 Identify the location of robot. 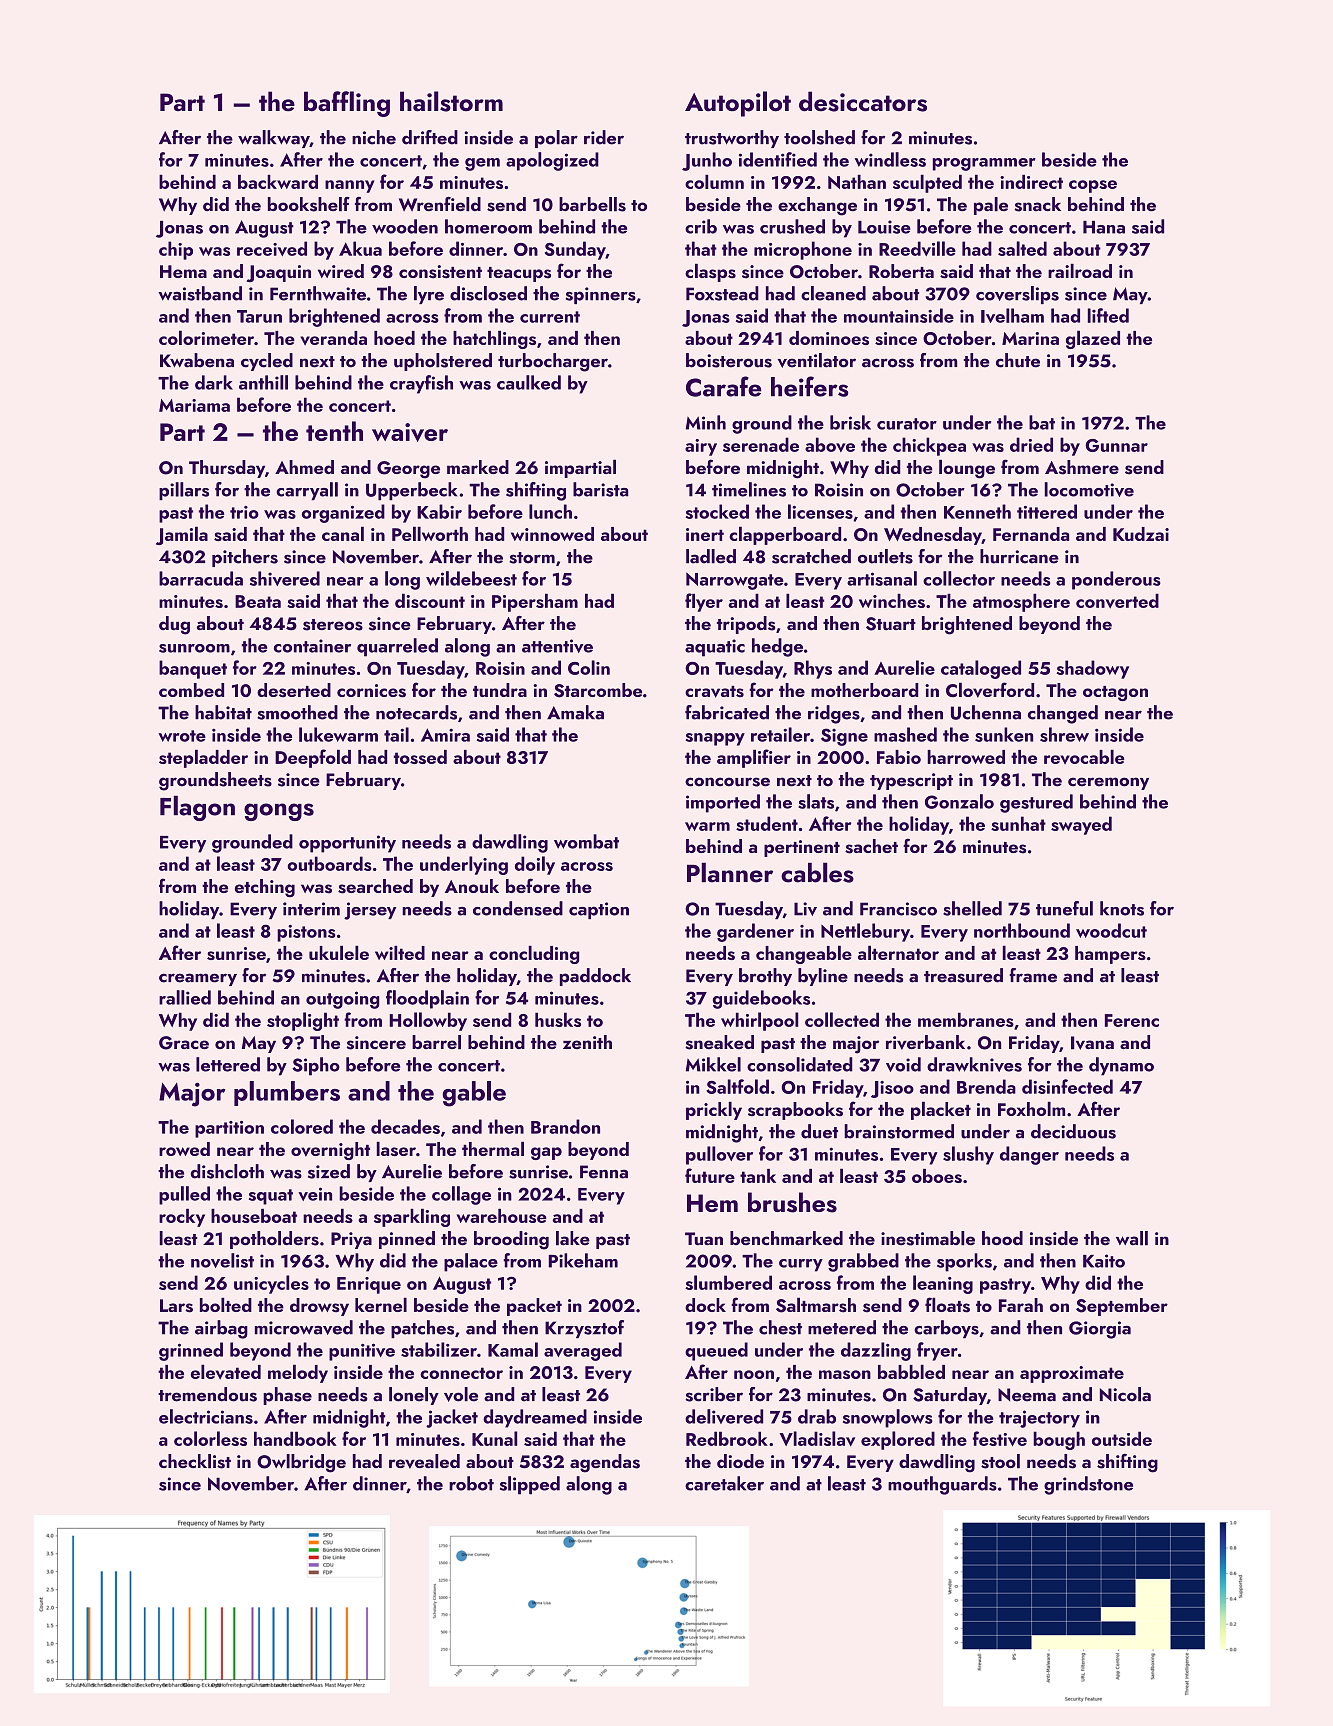
(471, 1483).
